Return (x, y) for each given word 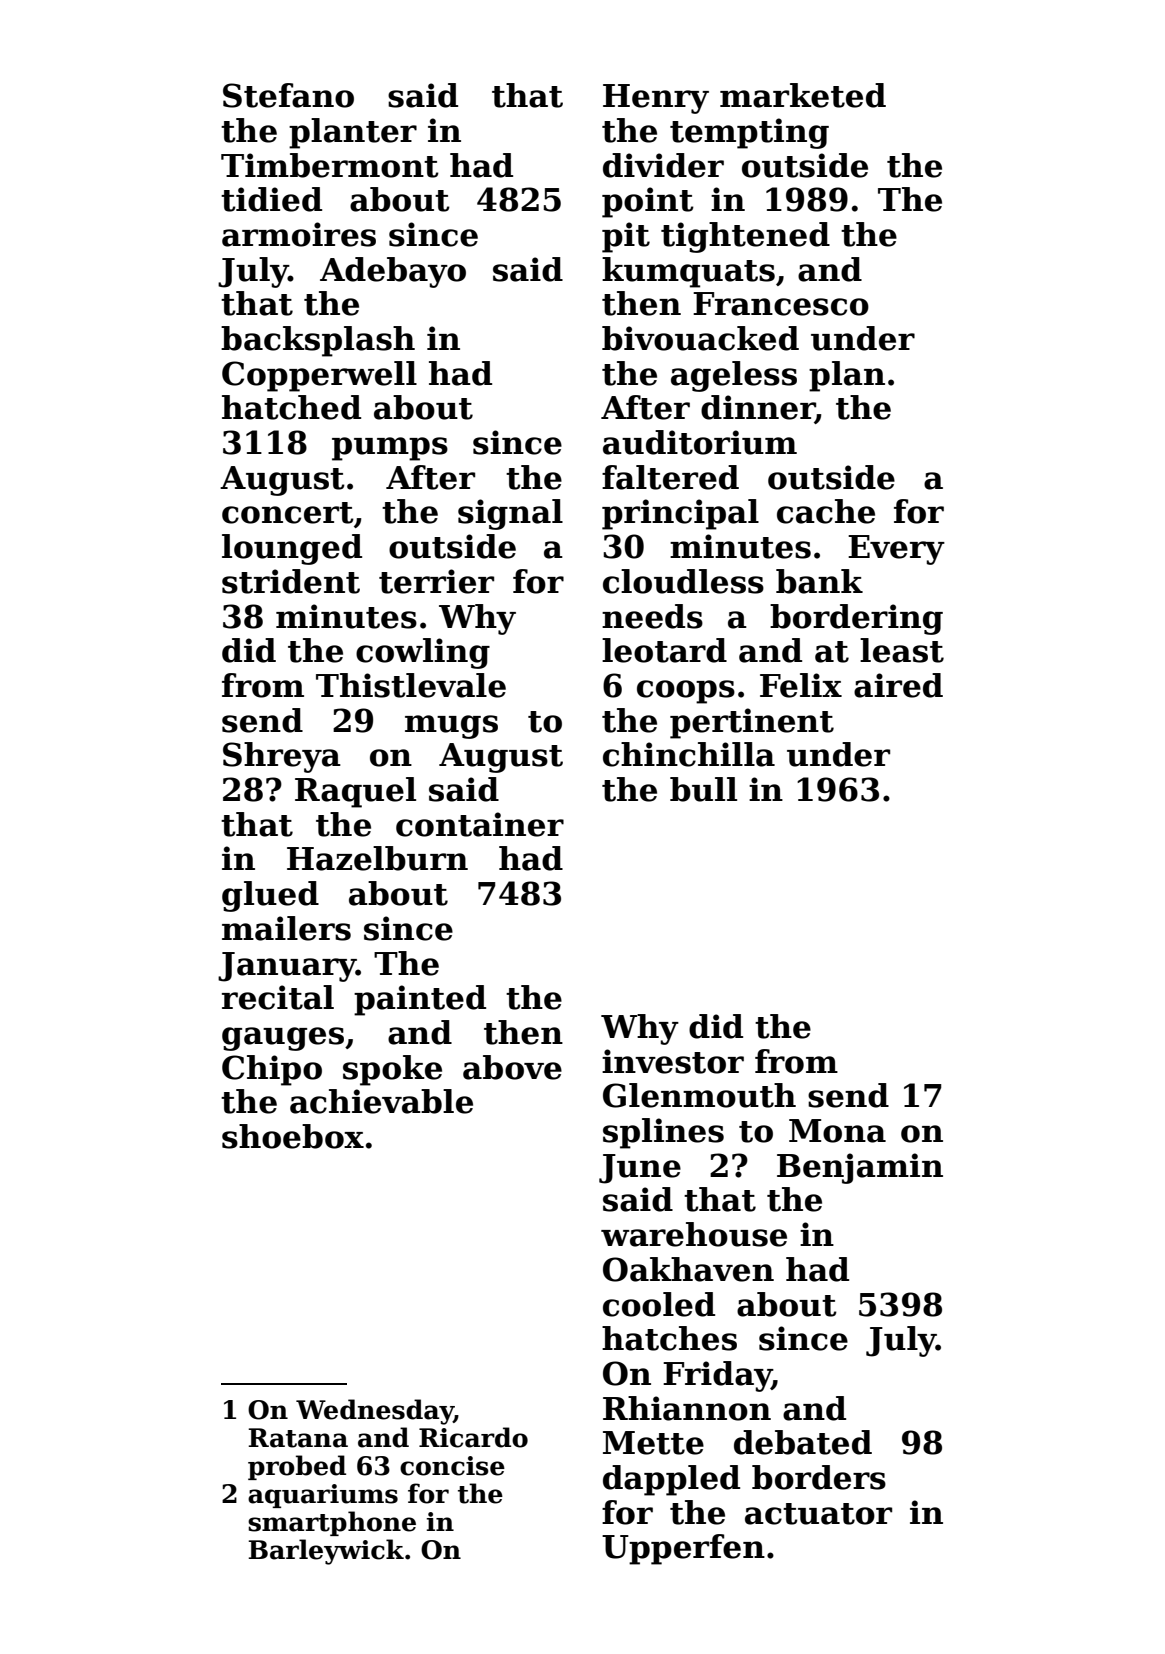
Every (896, 550)
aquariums (323, 1496)
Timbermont (330, 165)
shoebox (293, 1136)
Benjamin (860, 1168)
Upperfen (683, 1549)
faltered (670, 477)
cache (826, 511)
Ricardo (473, 1437)
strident (291, 581)
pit (626, 237)
